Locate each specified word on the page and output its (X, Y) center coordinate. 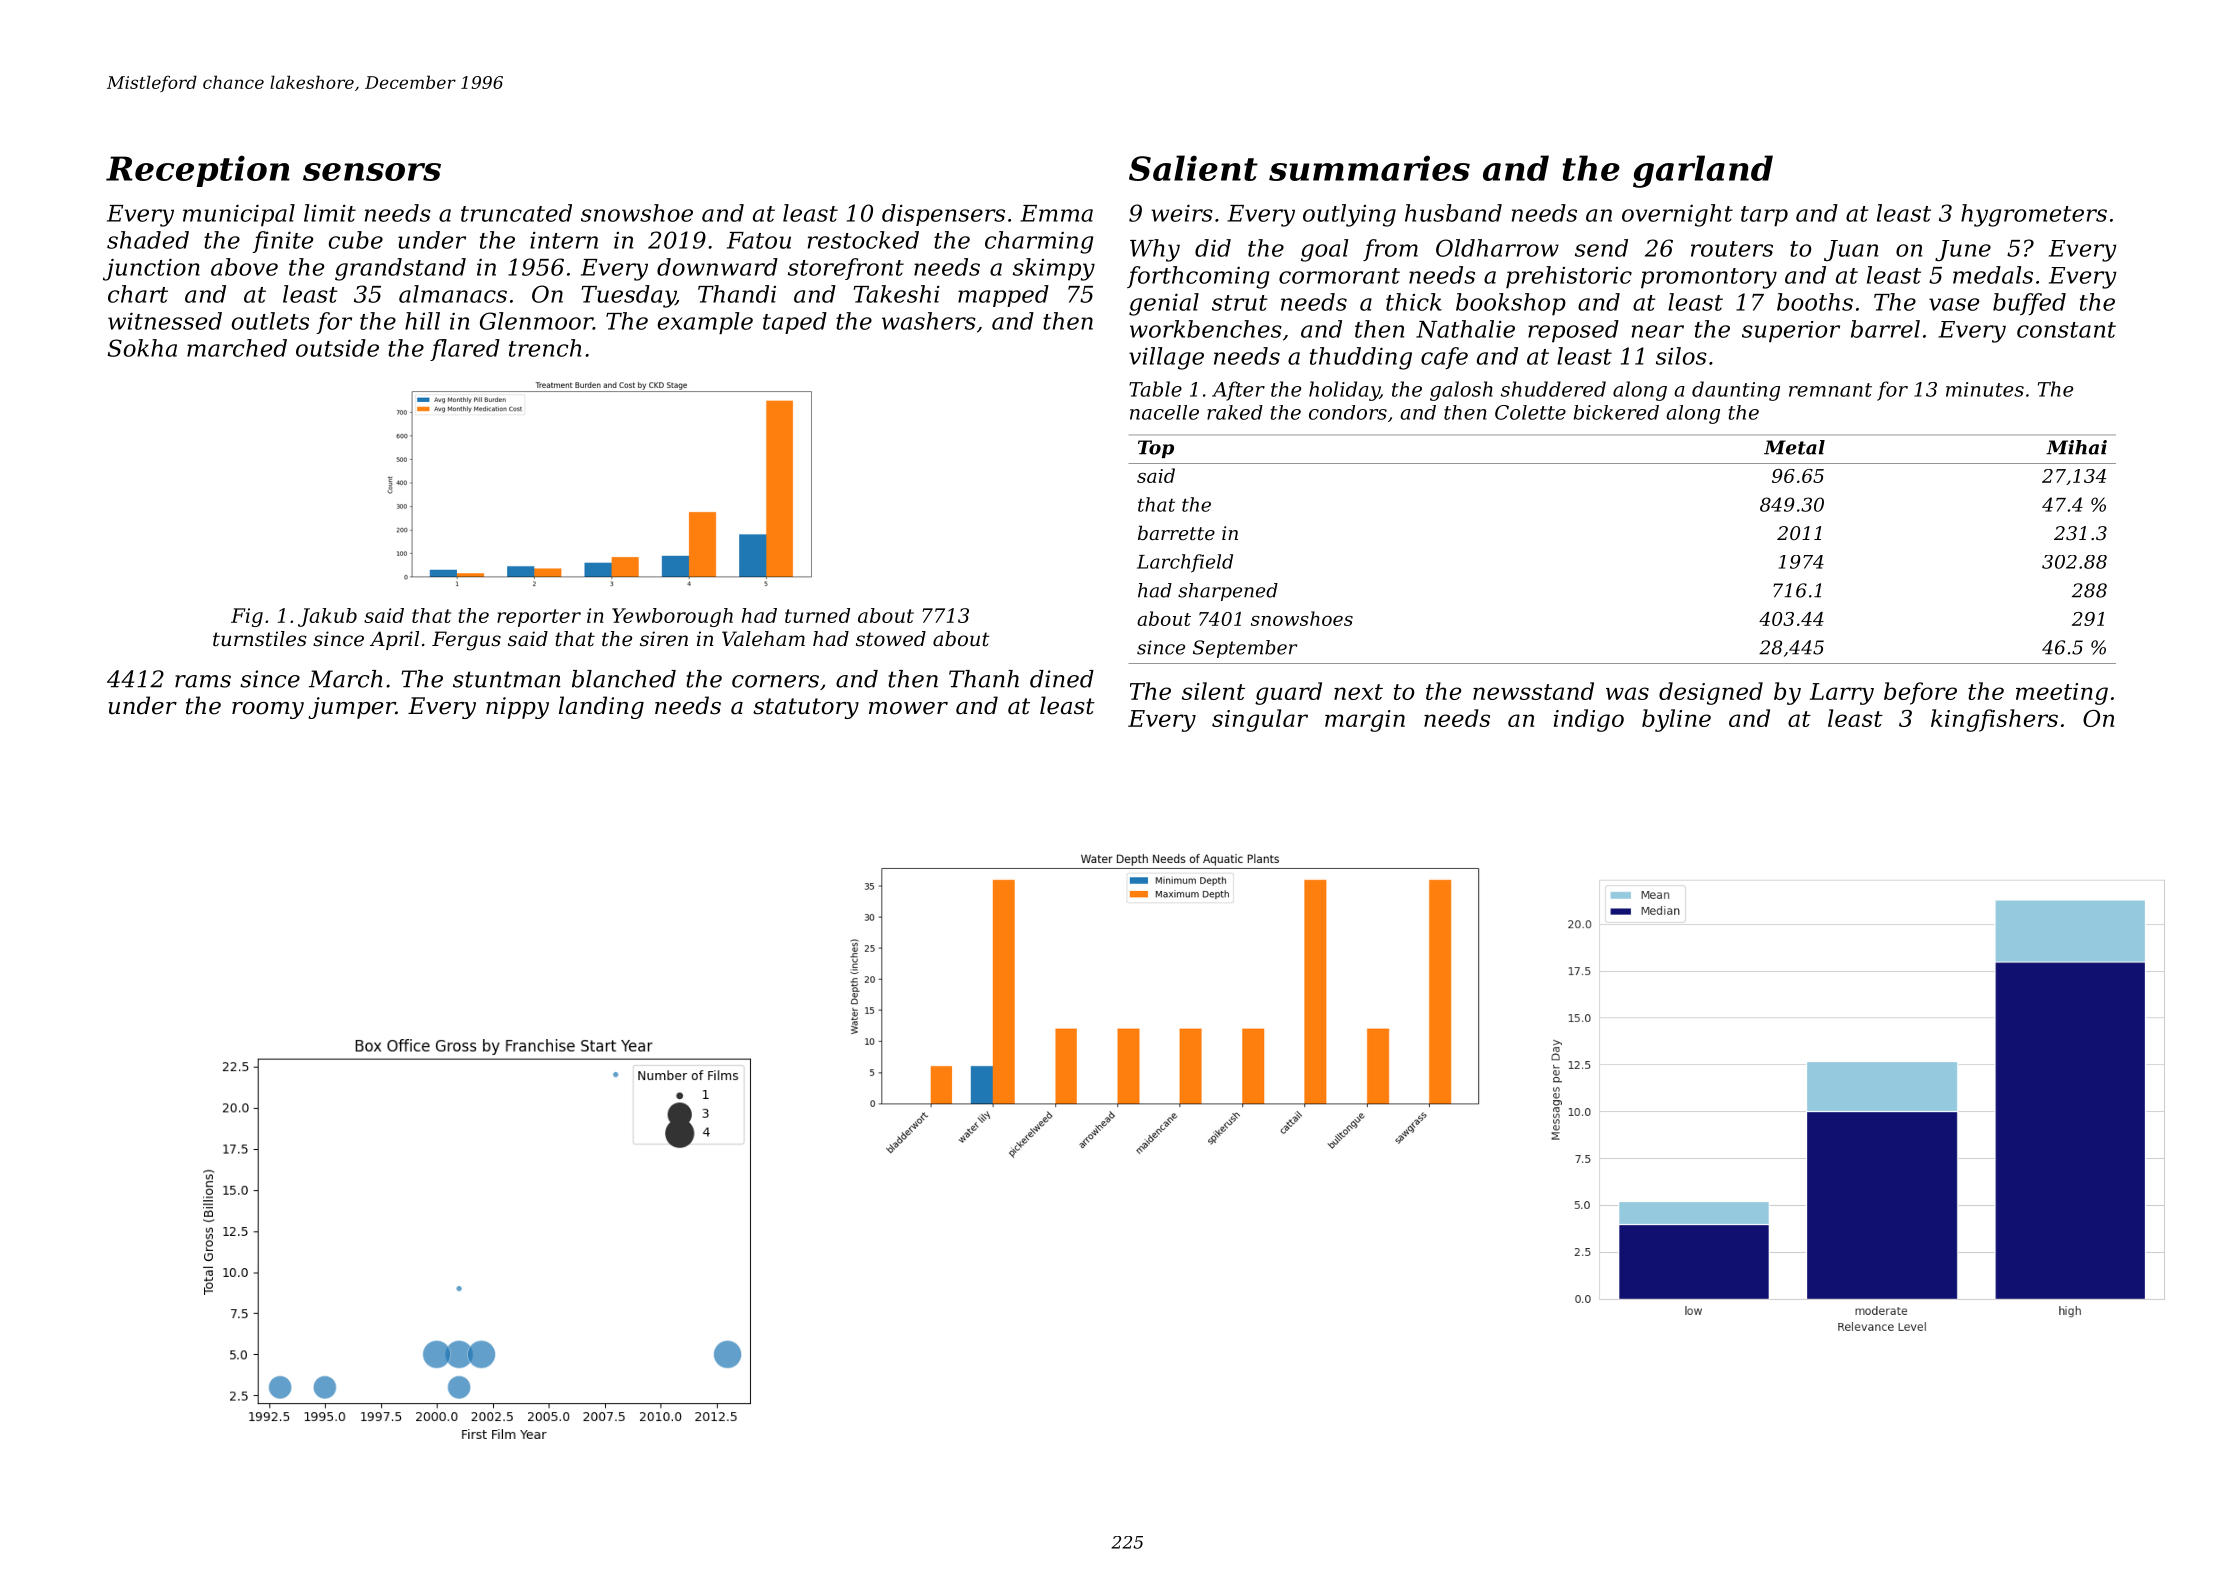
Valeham (763, 639)
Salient (1193, 168)
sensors (372, 172)
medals (1993, 275)
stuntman (507, 679)
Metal (1794, 447)
